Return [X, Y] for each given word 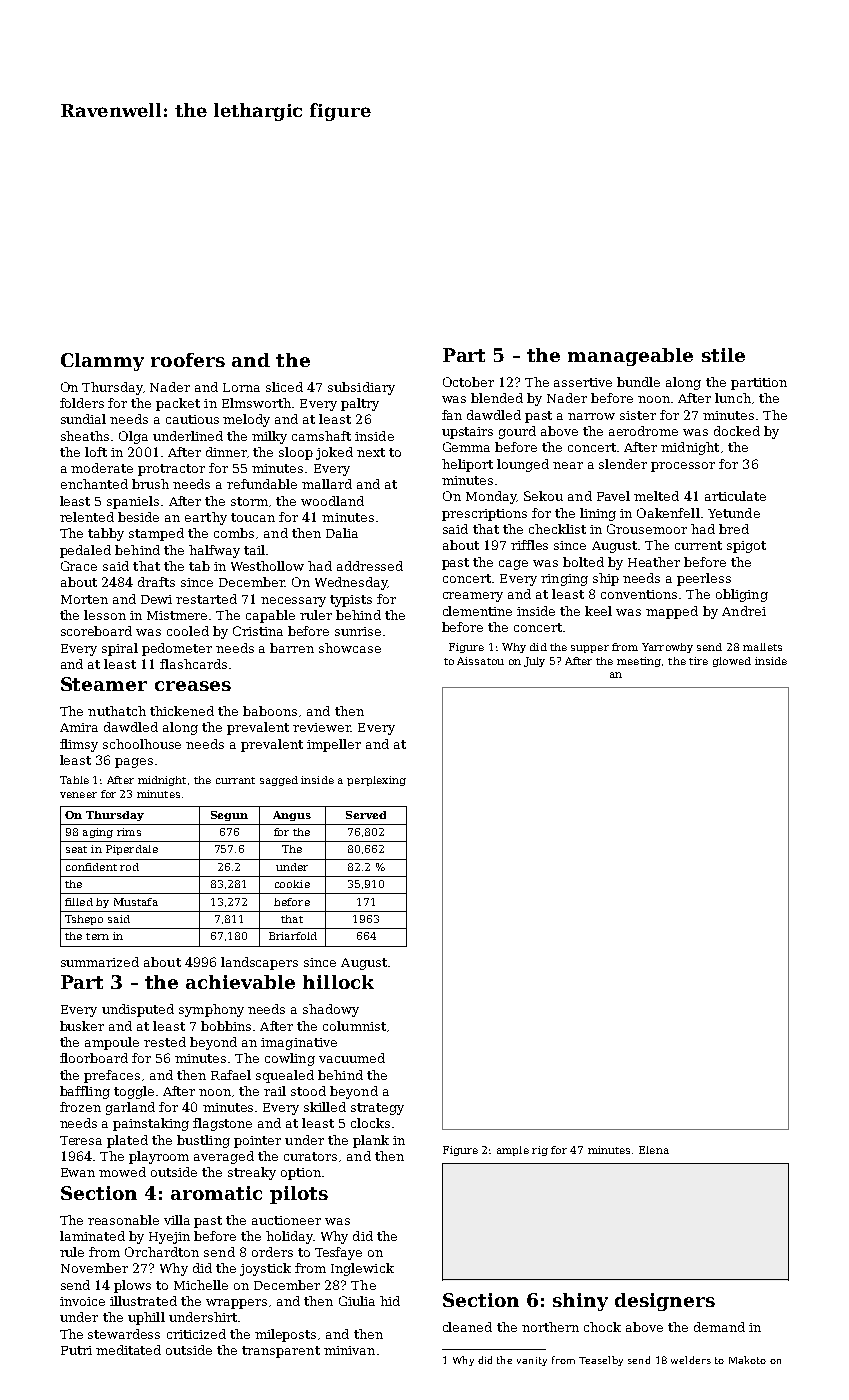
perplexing [376, 781]
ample [513, 1151]
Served [366, 815]
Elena [654, 1150]
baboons [270, 711]
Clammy [102, 362]
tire [698, 661]
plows [132, 1286]
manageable [630, 357]
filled [79, 902]
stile [723, 355]
